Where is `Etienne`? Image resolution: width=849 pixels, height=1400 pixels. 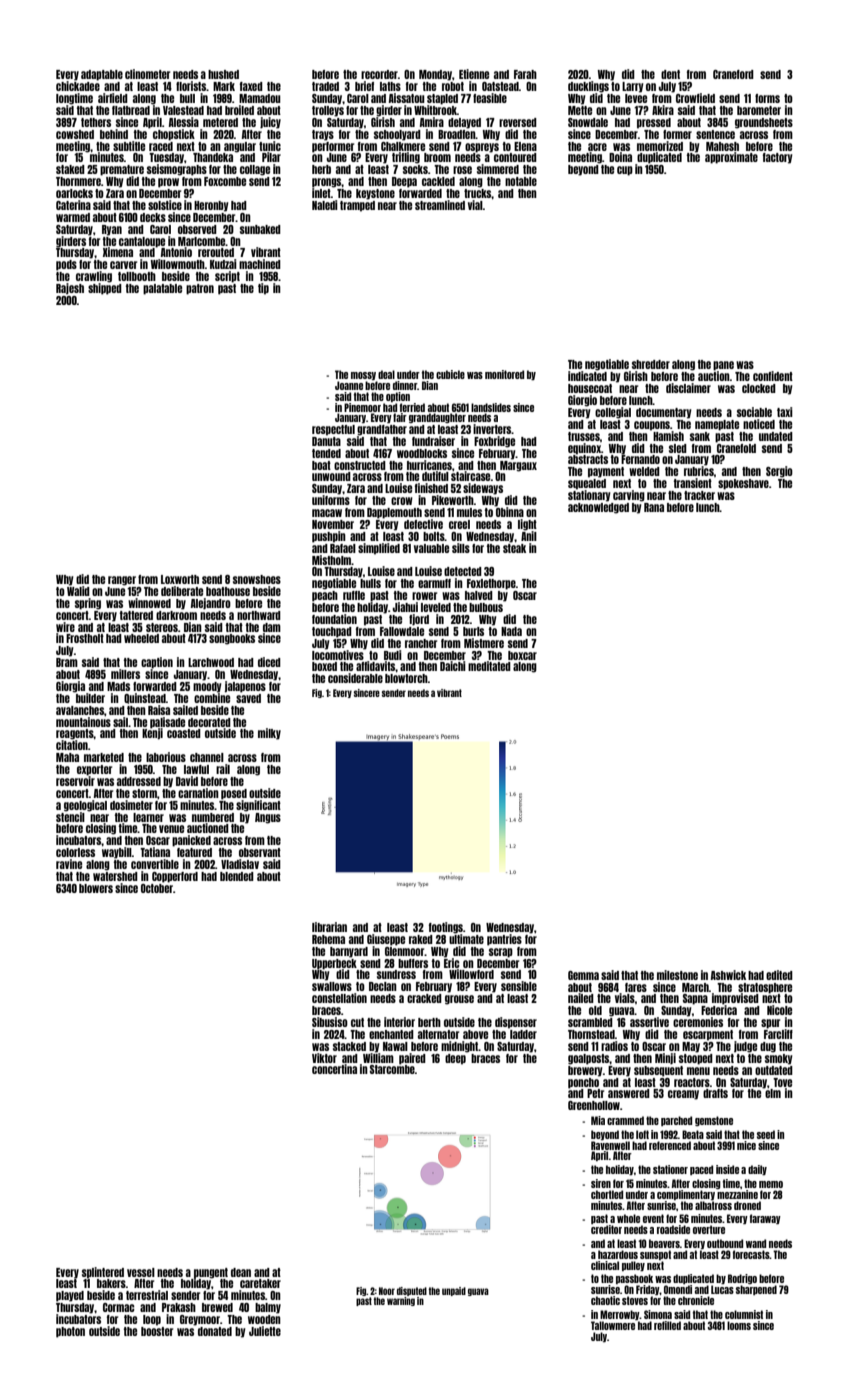 Etienne is located at coordinates (474, 74).
